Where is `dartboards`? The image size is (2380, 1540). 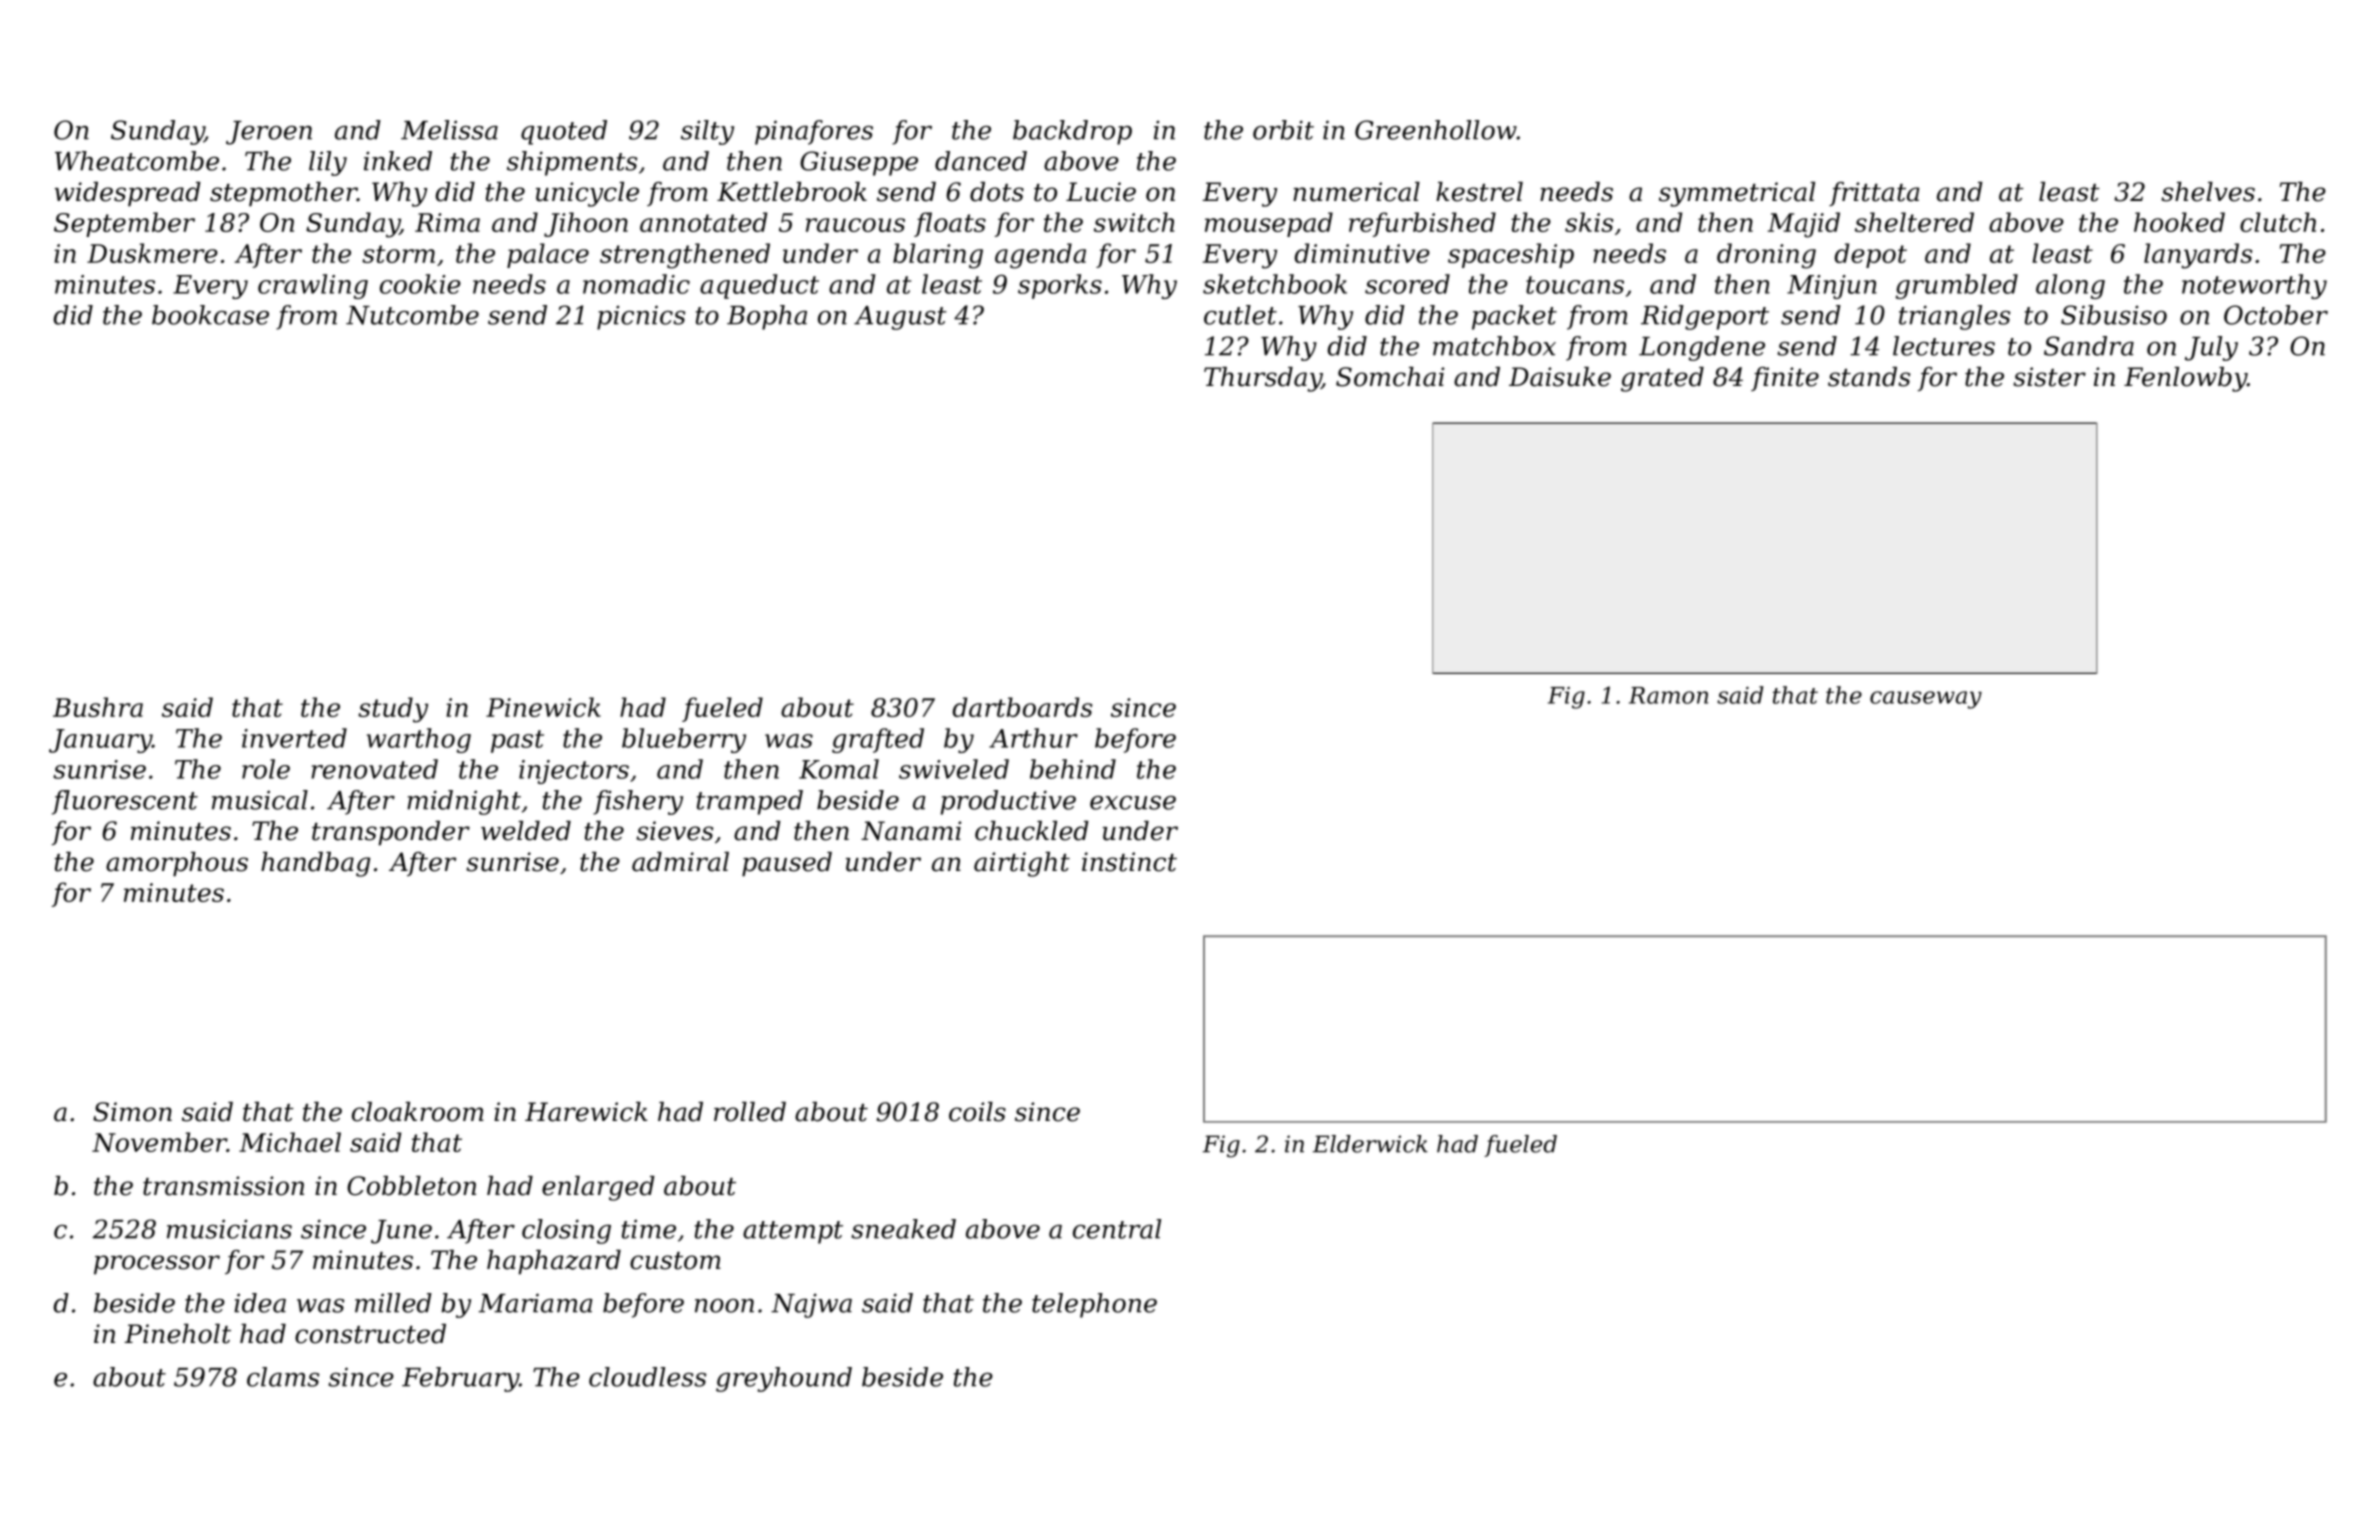
dartboards is located at coordinates (1022, 707).
